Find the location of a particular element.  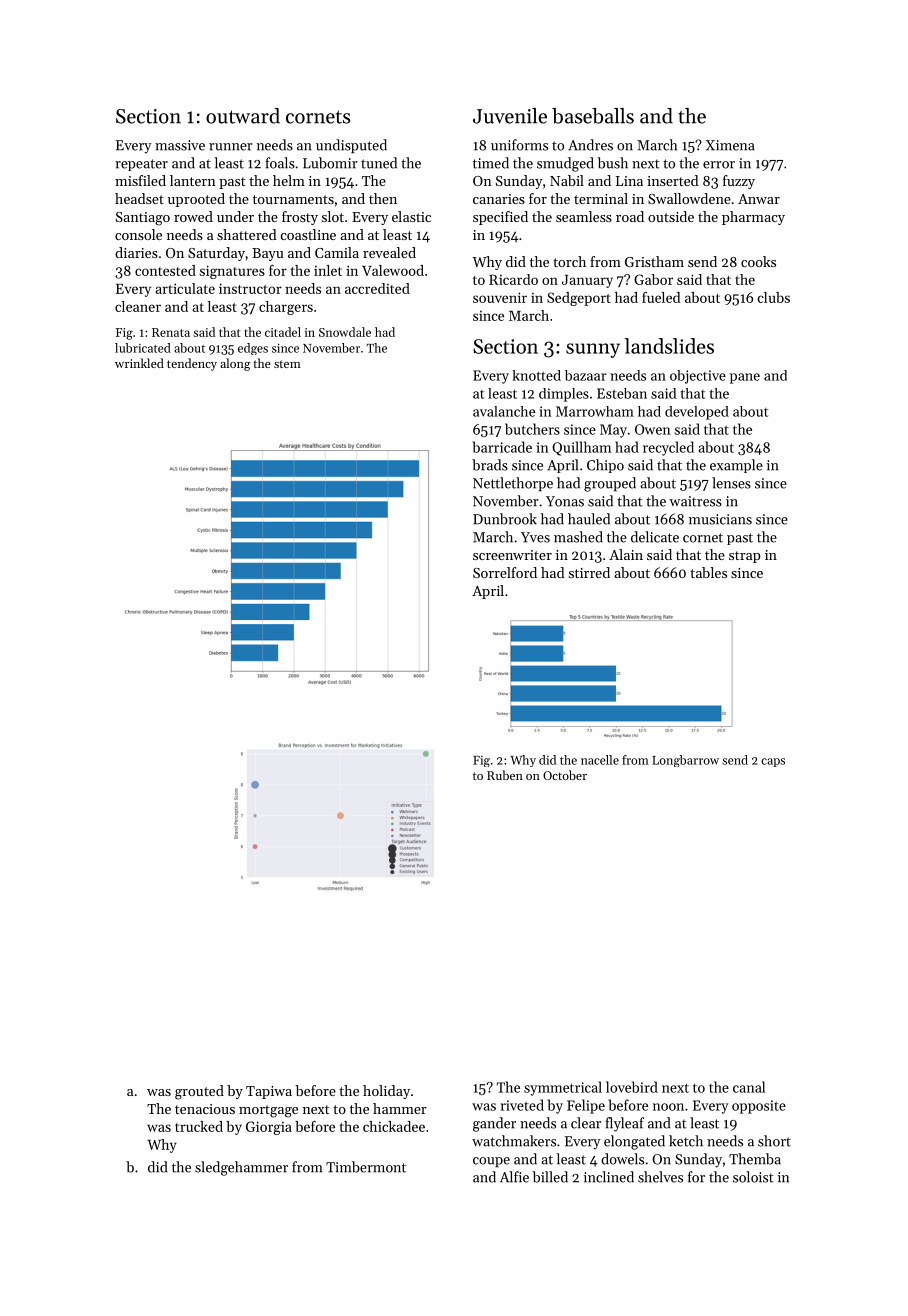

clubs is located at coordinates (774, 297).
